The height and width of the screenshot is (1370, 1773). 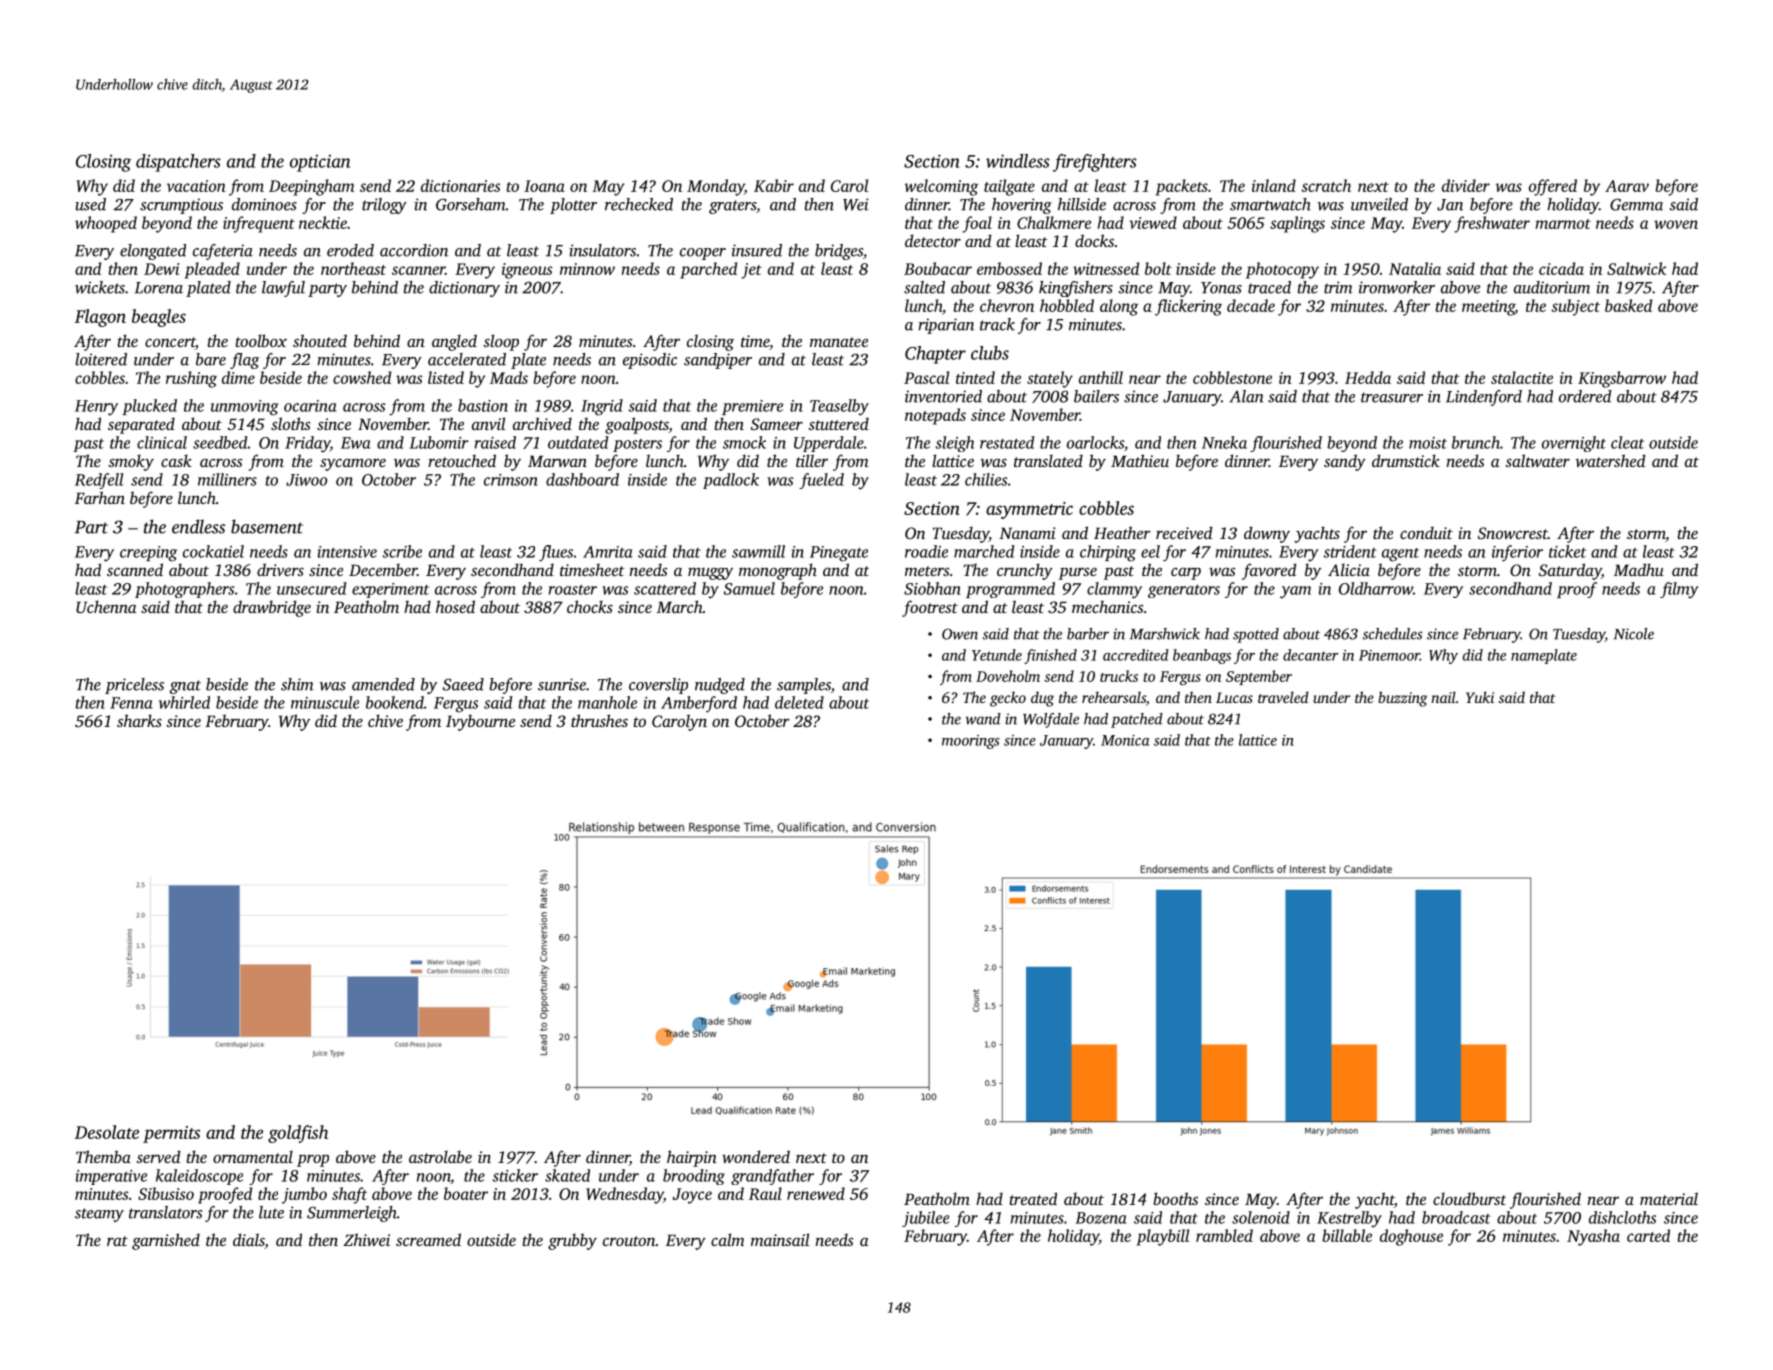 What do you see at coordinates (1101, 377) in the screenshot?
I see `anthill` at bounding box center [1101, 377].
